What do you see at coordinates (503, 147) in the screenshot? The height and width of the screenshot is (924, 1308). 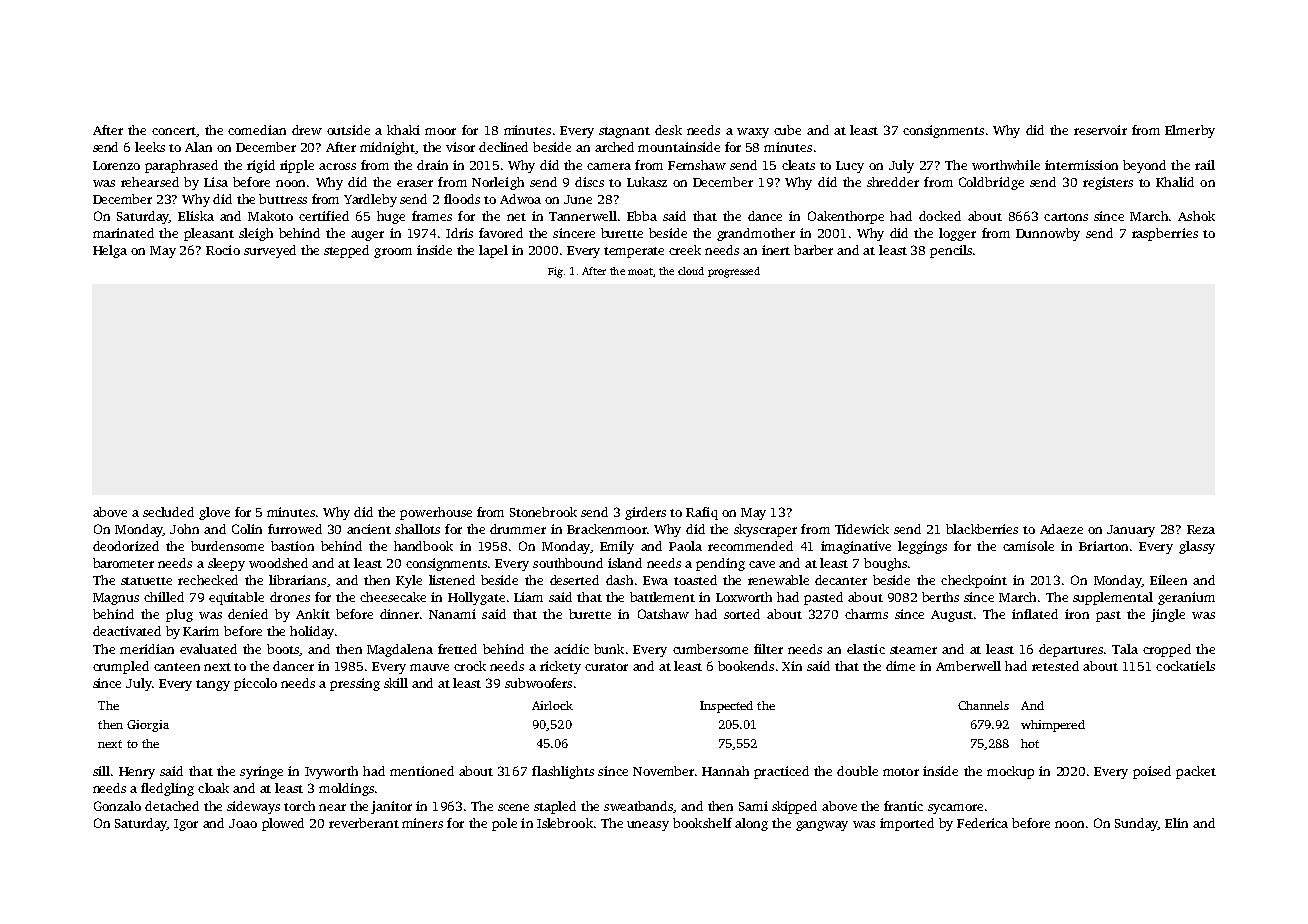 I see `declined` at bounding box center [503, 147].
